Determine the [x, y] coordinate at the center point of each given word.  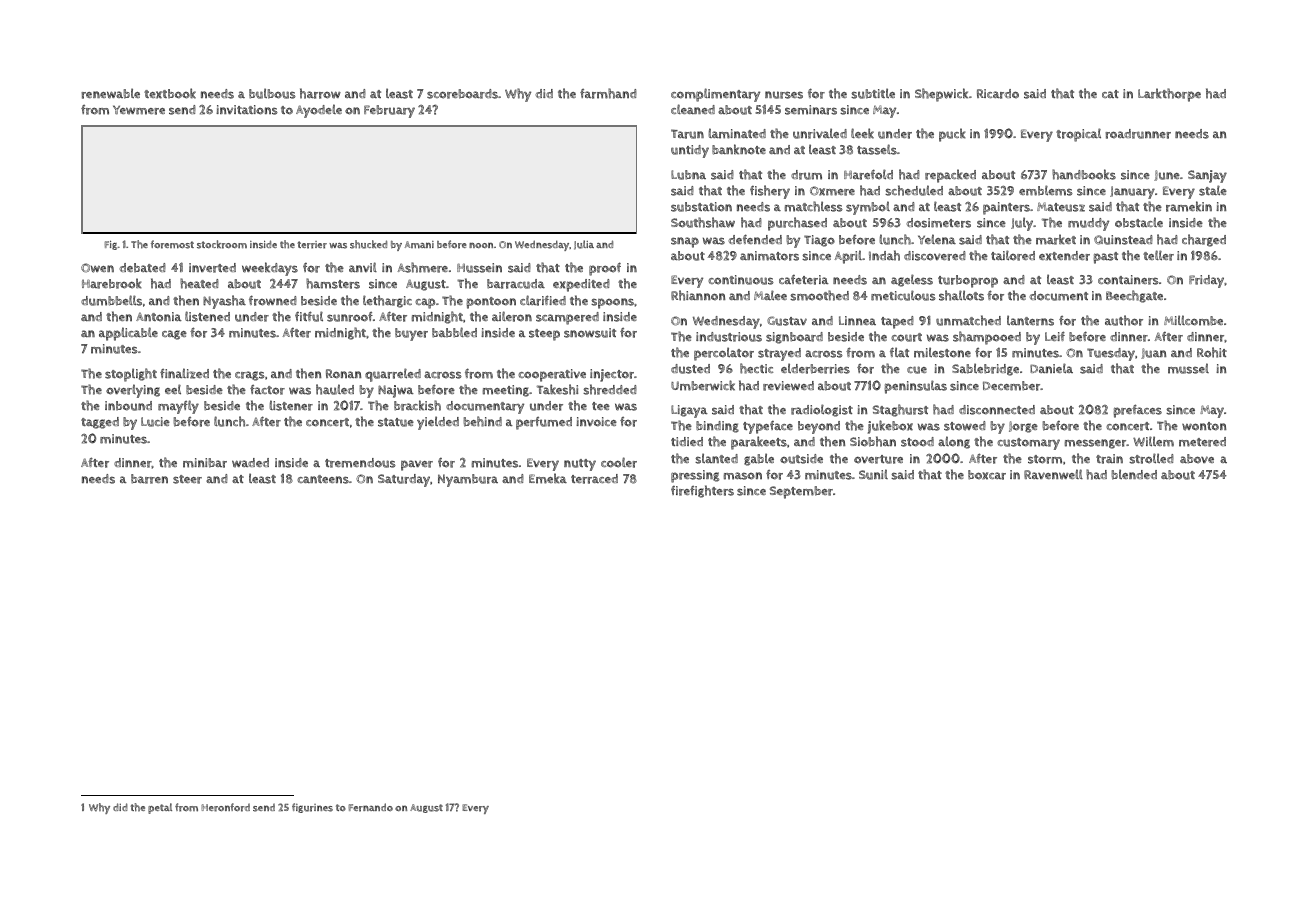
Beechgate [1134, 296]
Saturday [404, 480]
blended [1134, 474]
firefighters [702, 491]
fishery [770, 192]
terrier [312, 245]
